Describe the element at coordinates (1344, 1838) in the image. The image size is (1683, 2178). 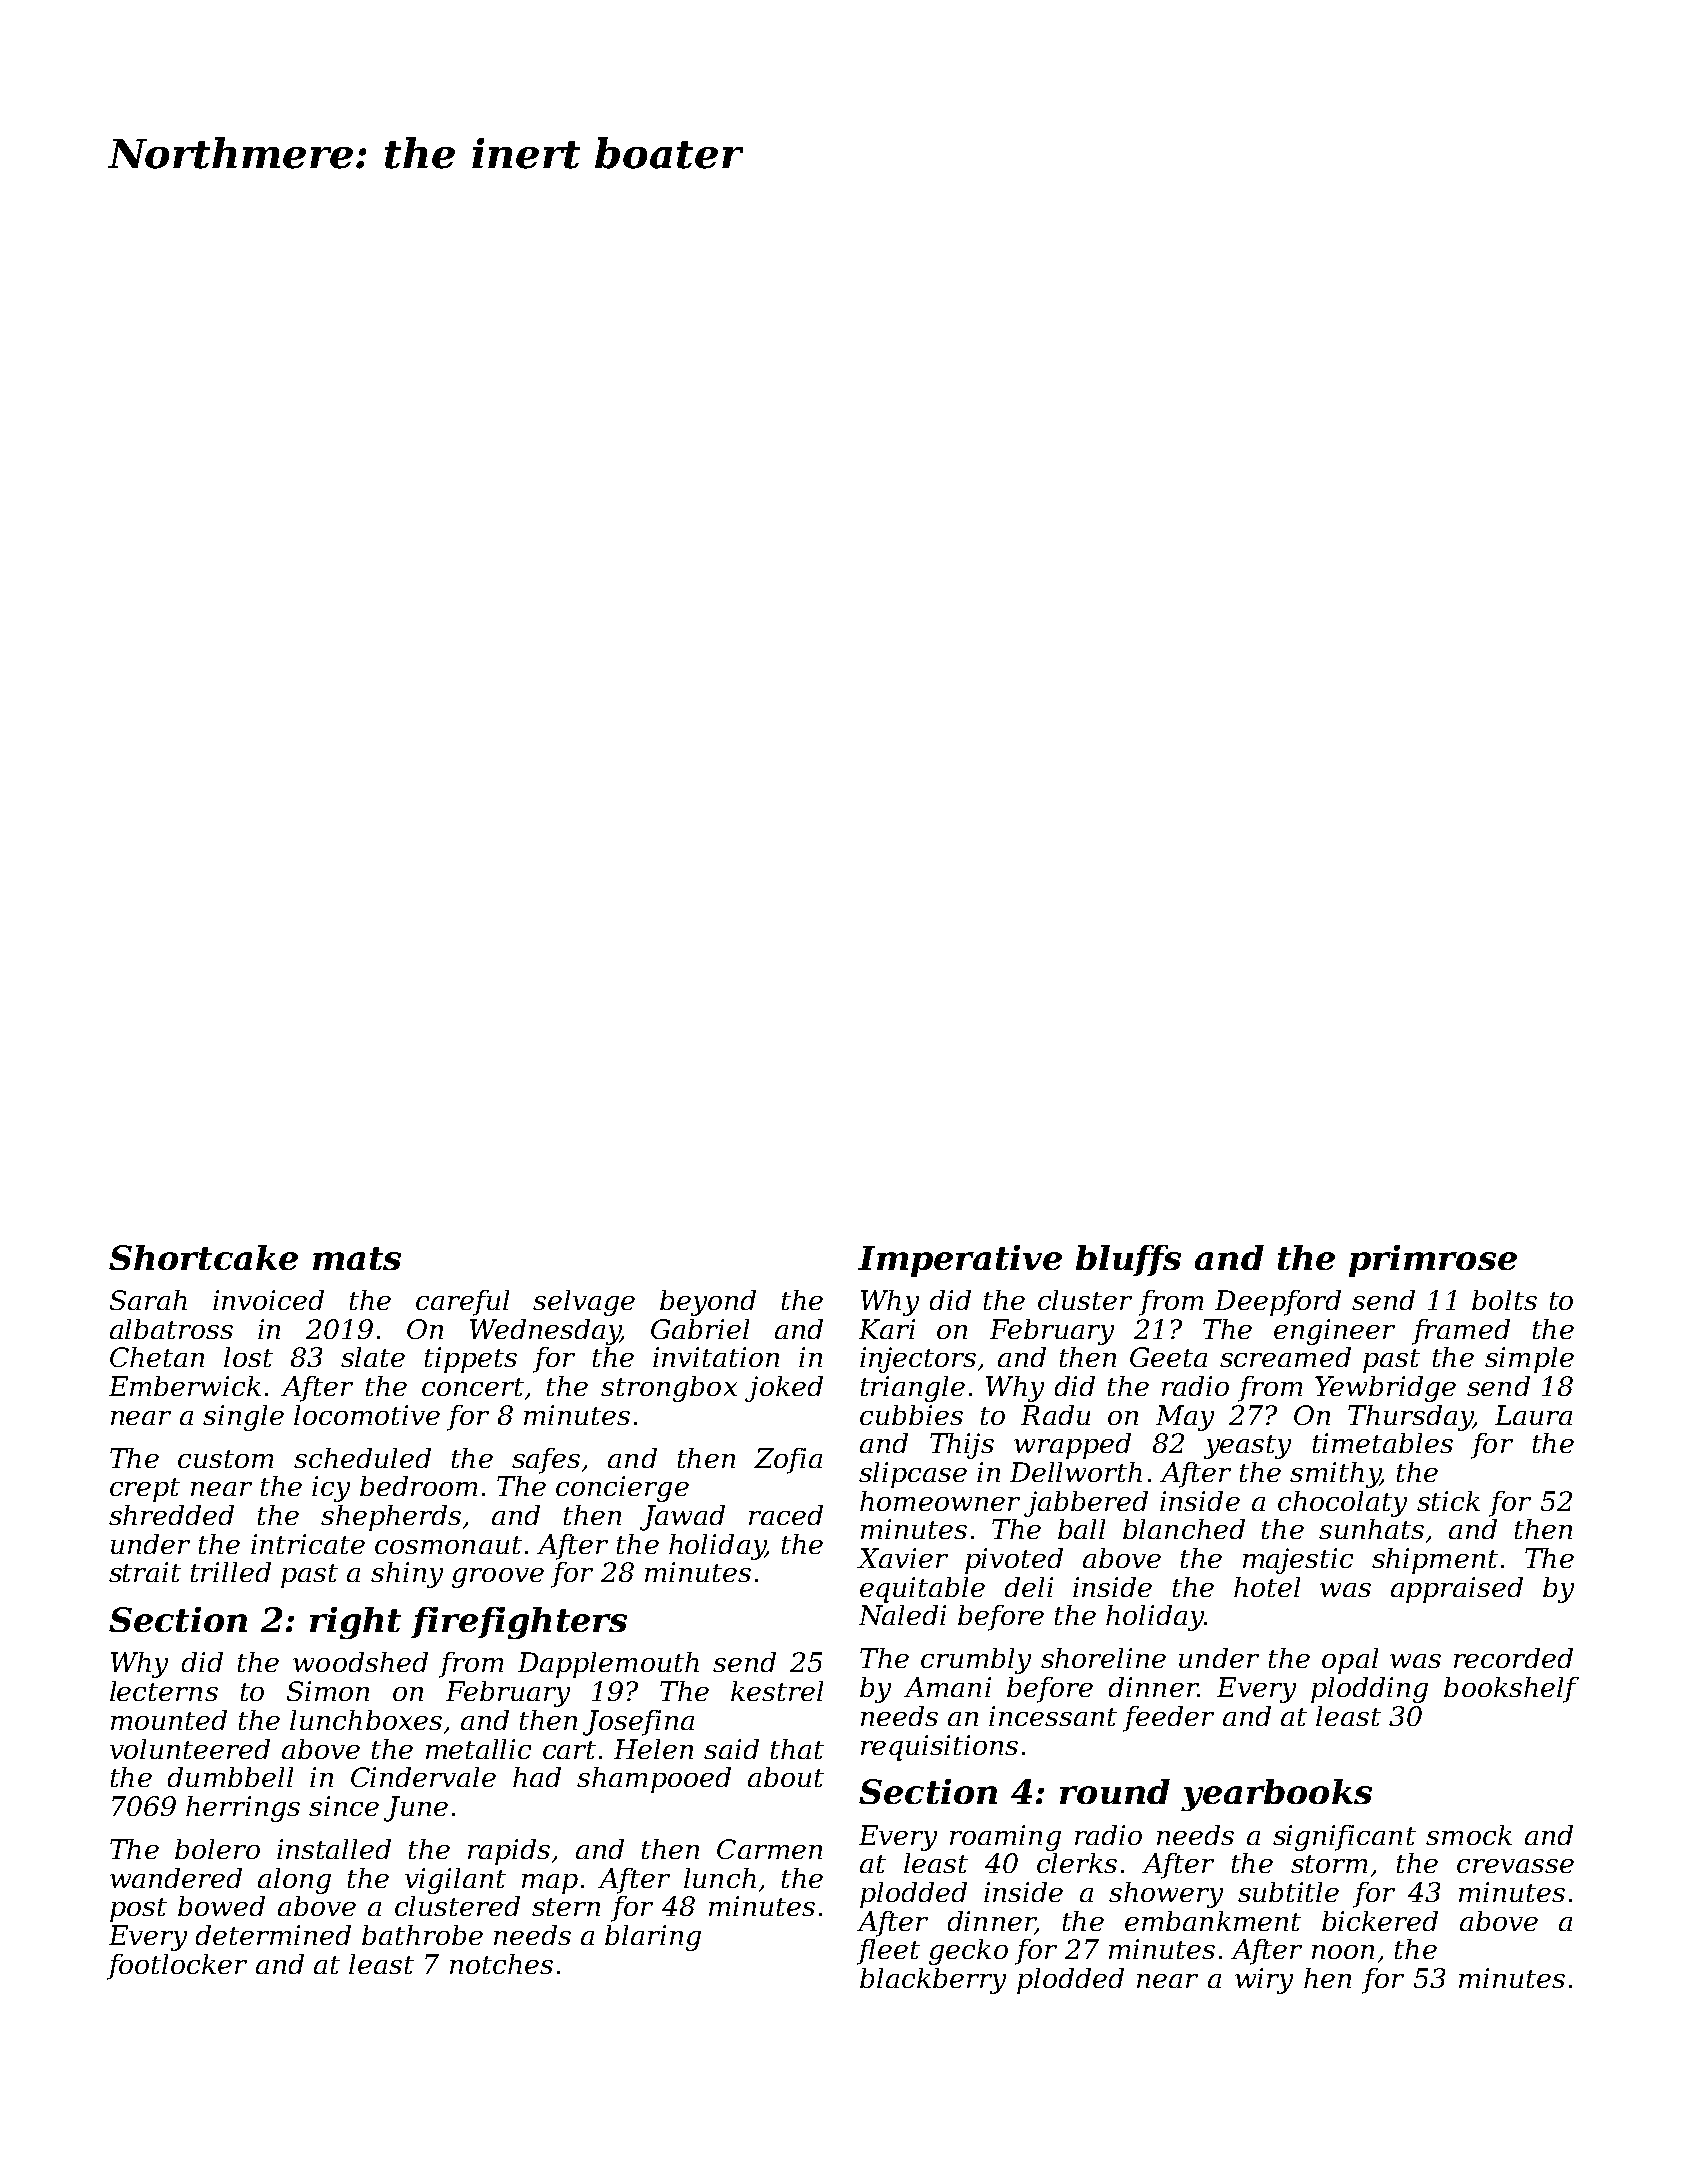
I see `significant` at that location.
